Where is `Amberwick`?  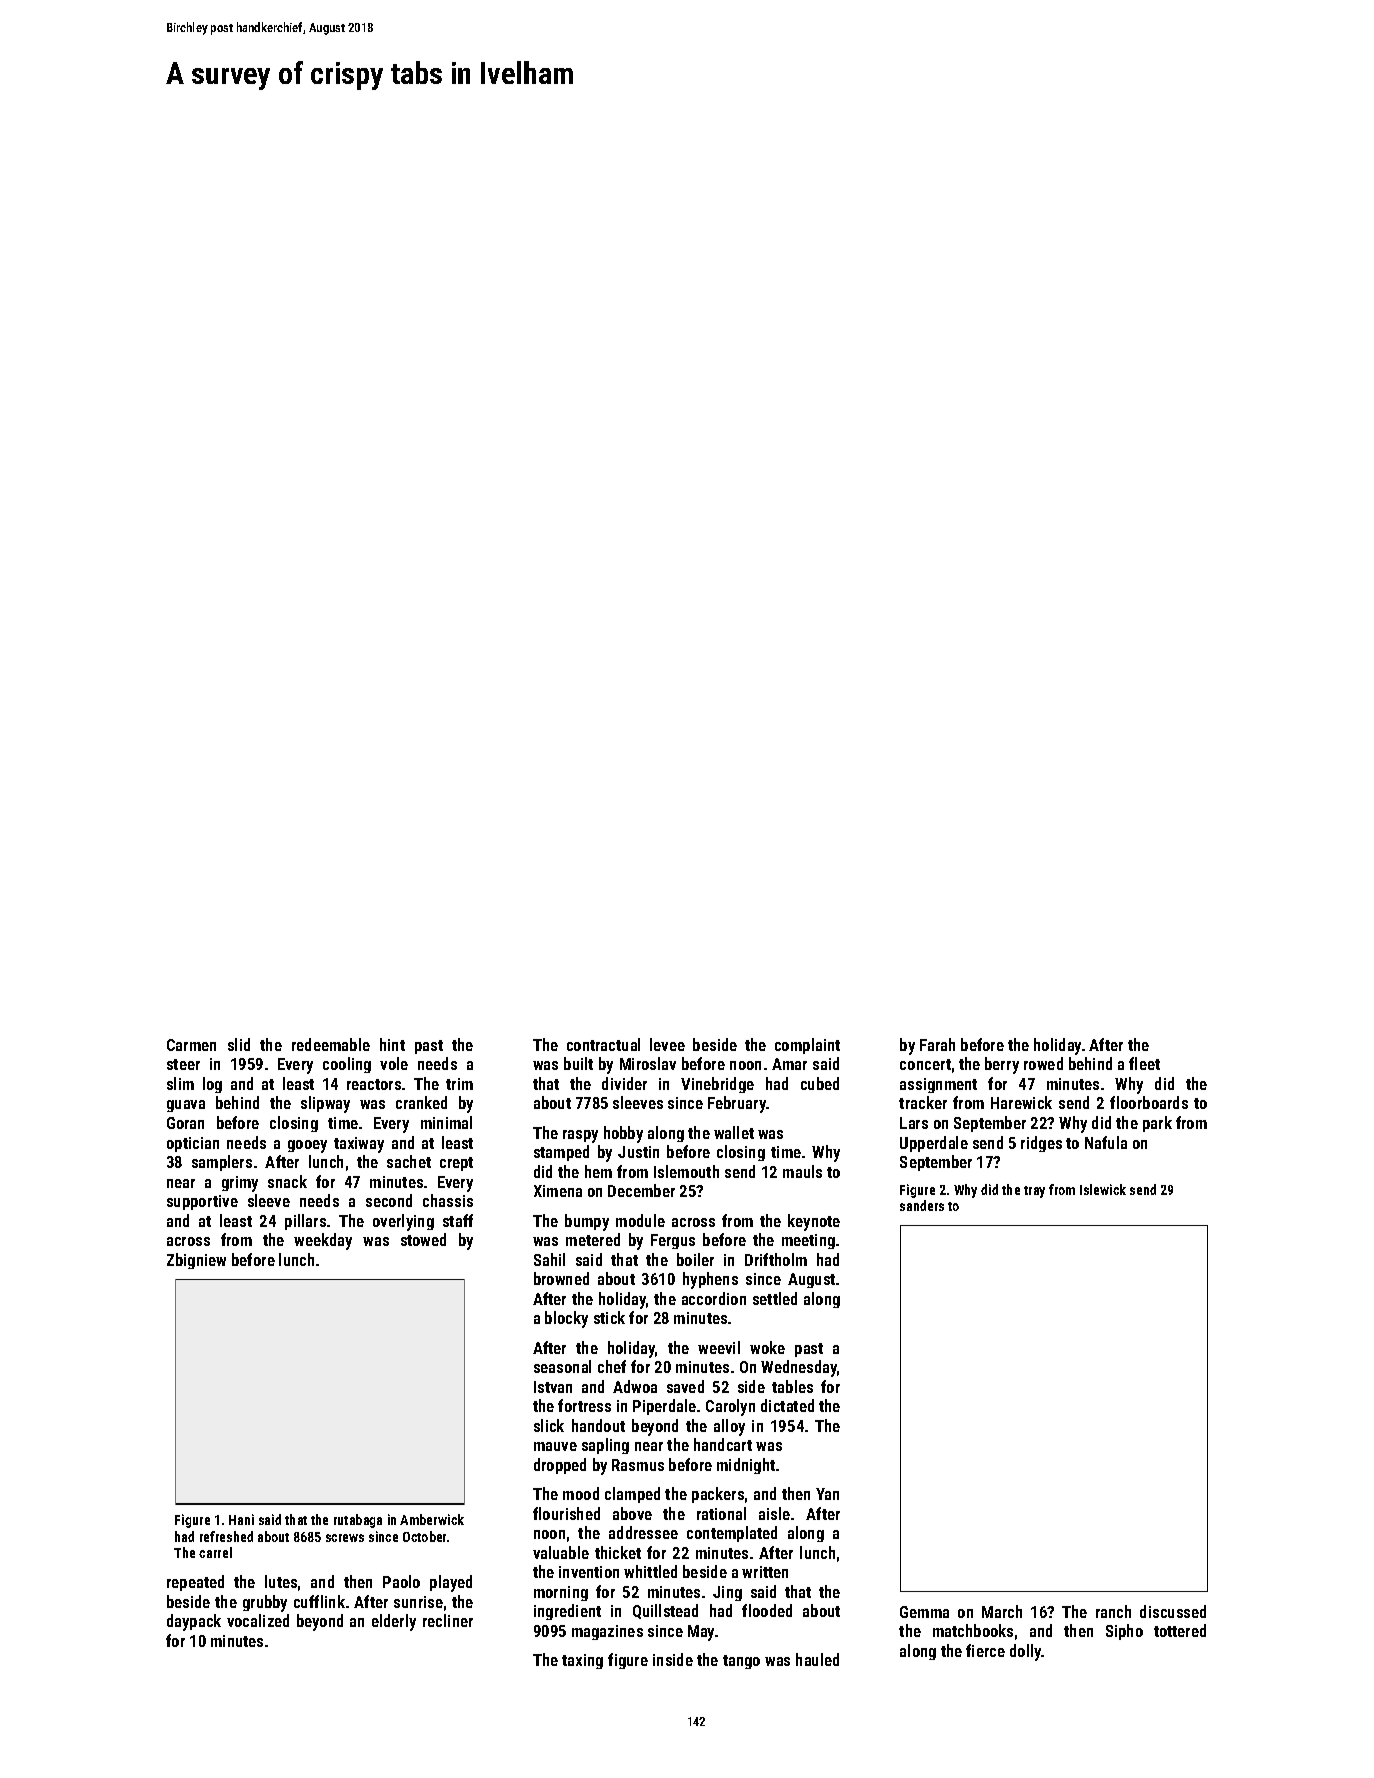
Amberwick is located at coordinates (432, 1519).
